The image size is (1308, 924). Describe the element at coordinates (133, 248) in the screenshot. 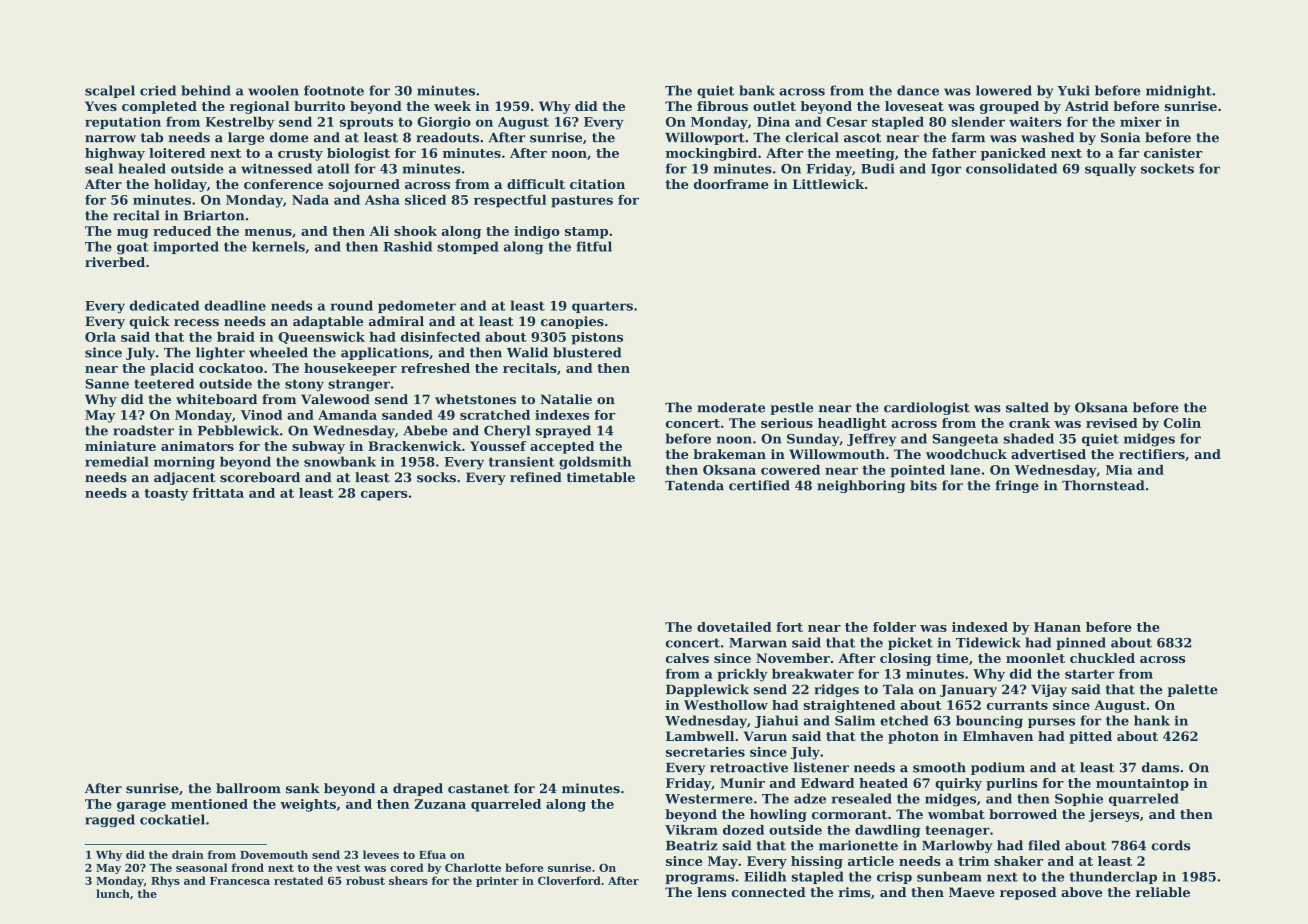

I see `goat` at that location.
